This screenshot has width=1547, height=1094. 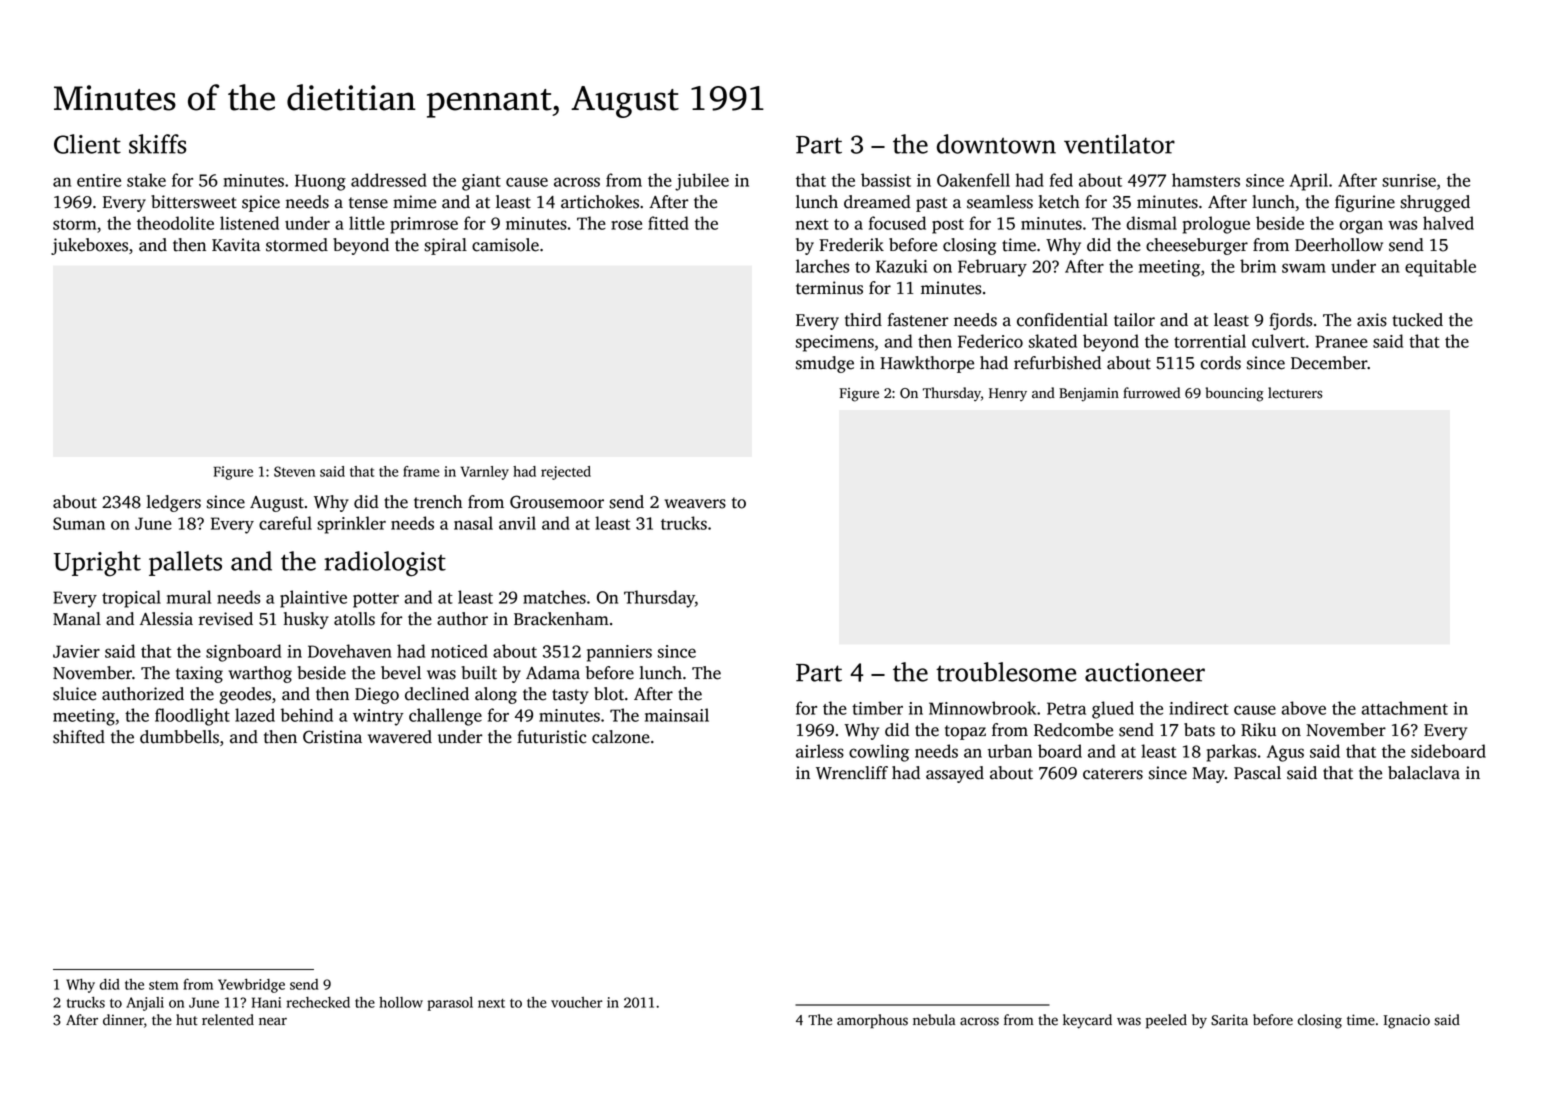 What do you see at coordinates (1089, 394) in the screenshot?
I see `Benjamin` at bounding box center [1089, 394].
